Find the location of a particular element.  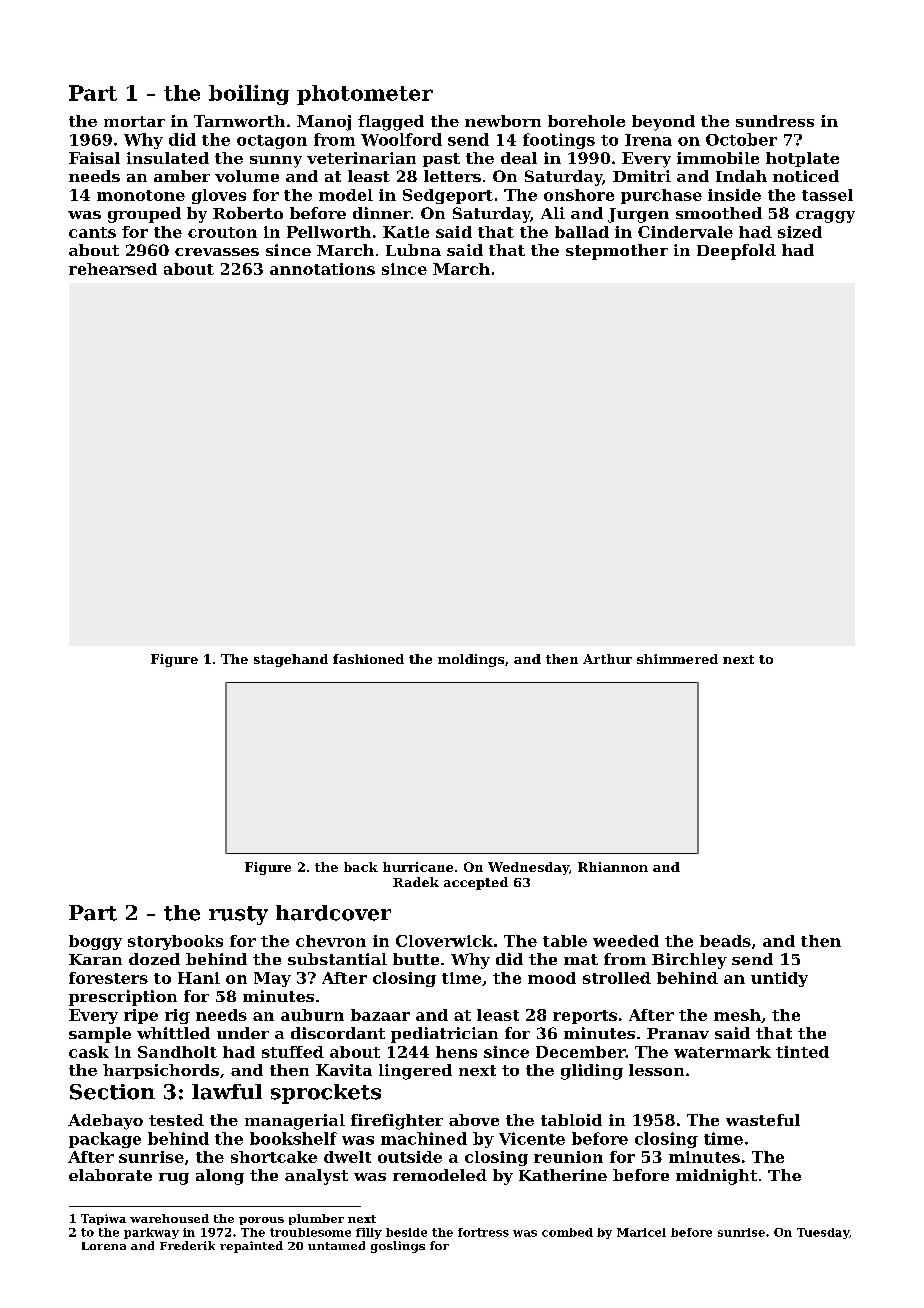

fashioned is located at coordinates (368, 659).
